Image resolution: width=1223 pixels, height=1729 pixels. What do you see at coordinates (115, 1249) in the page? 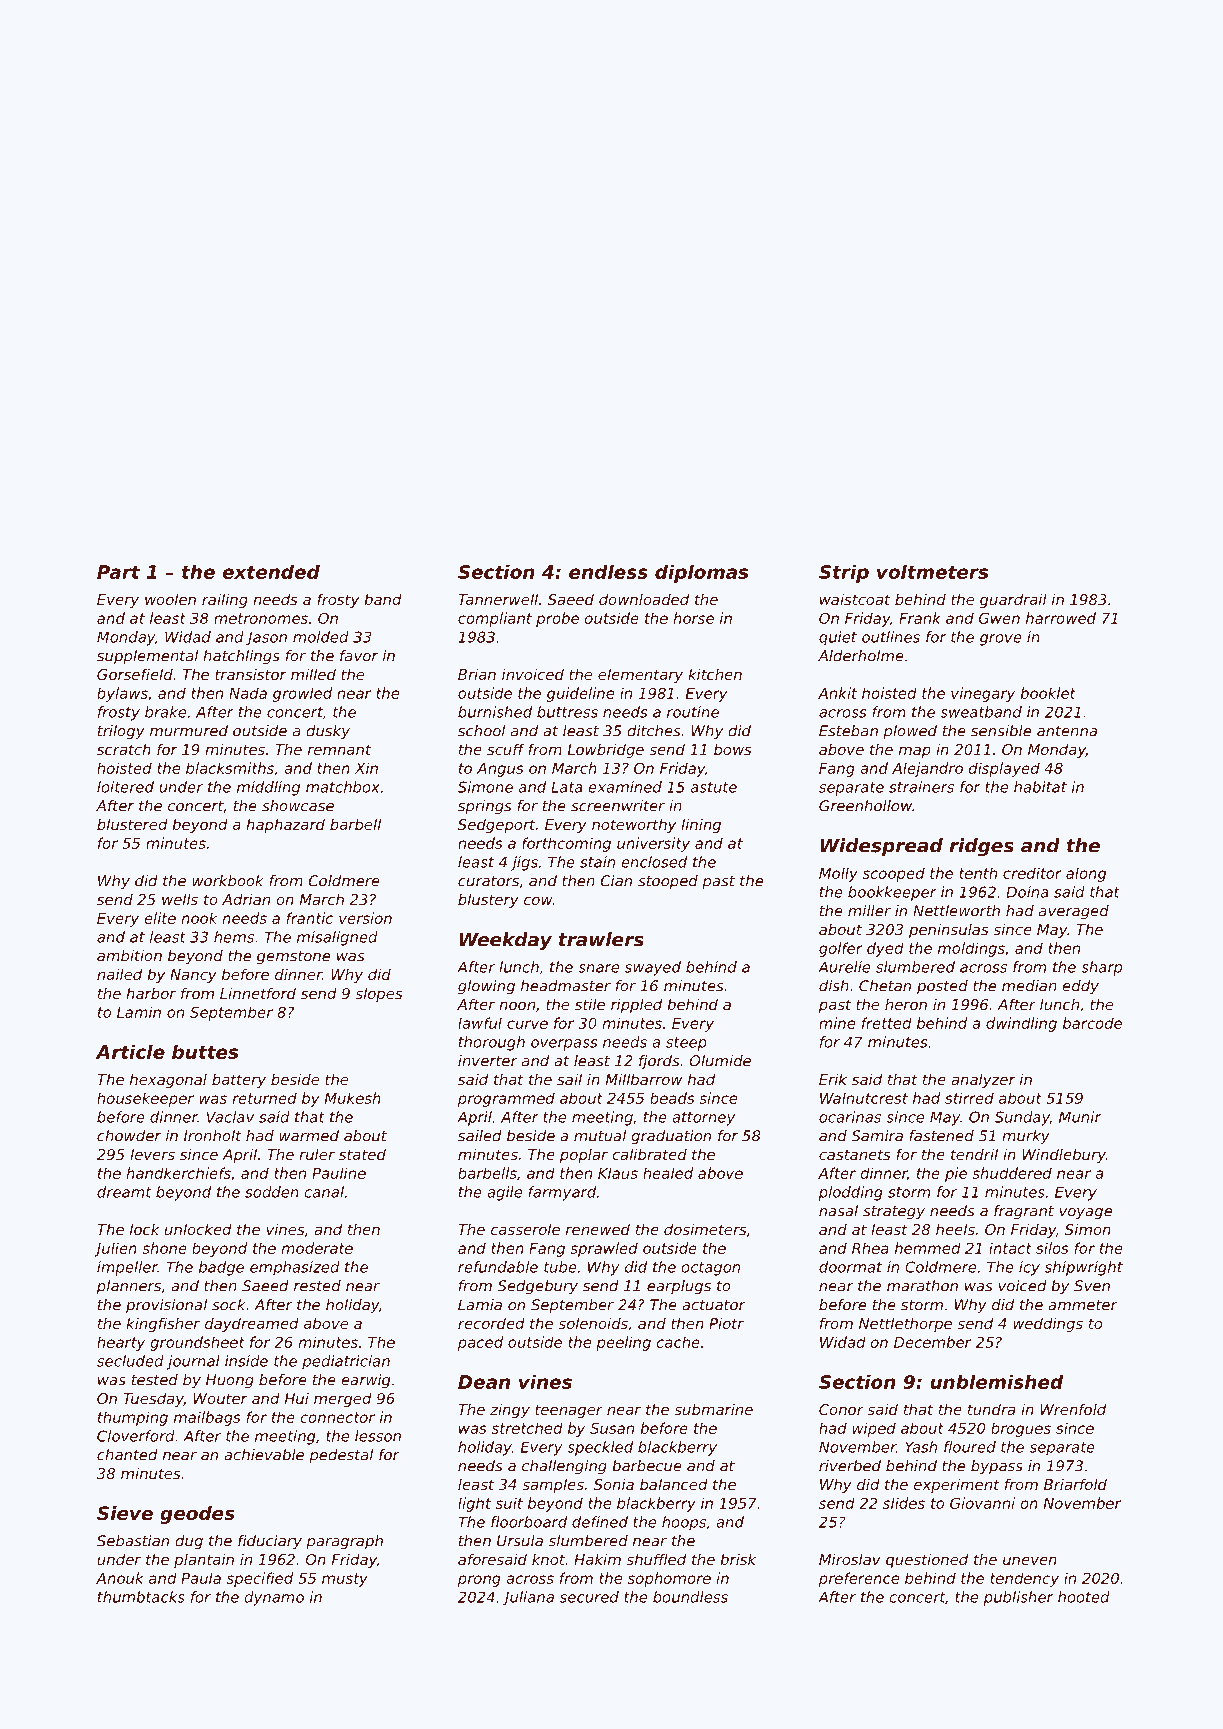
I see `Julien` at bounding box center [115, 1249].
